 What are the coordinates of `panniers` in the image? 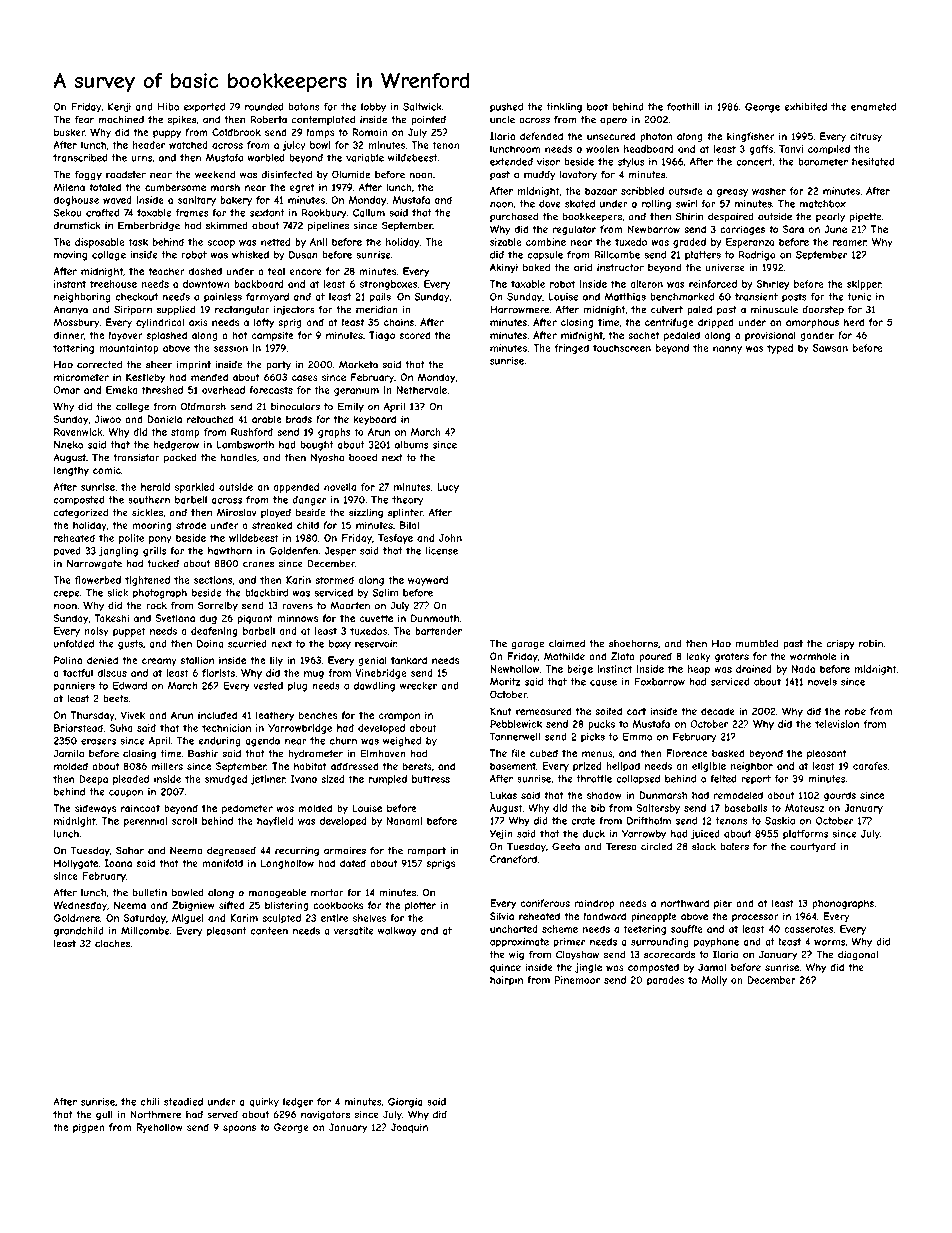 It's located at (74, 687).
